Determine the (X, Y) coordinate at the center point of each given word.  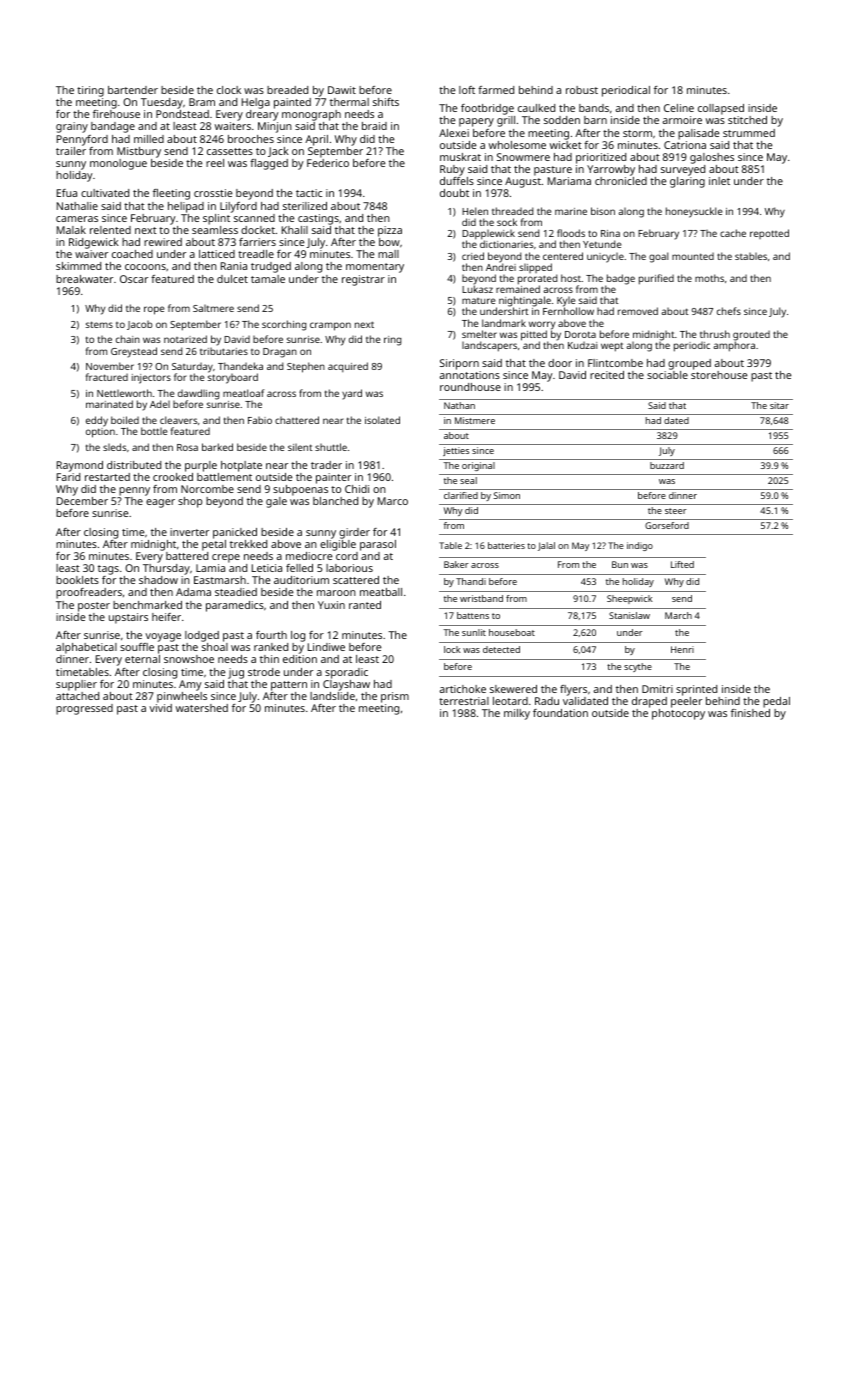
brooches (251, 139)
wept (612, 347)
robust (582, 90)
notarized (185, 339)
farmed (496, 90)
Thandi (471, 581)
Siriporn (459, 364)
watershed (202, 708)
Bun (620, 564)
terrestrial (464, 701)
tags (108, 570)
